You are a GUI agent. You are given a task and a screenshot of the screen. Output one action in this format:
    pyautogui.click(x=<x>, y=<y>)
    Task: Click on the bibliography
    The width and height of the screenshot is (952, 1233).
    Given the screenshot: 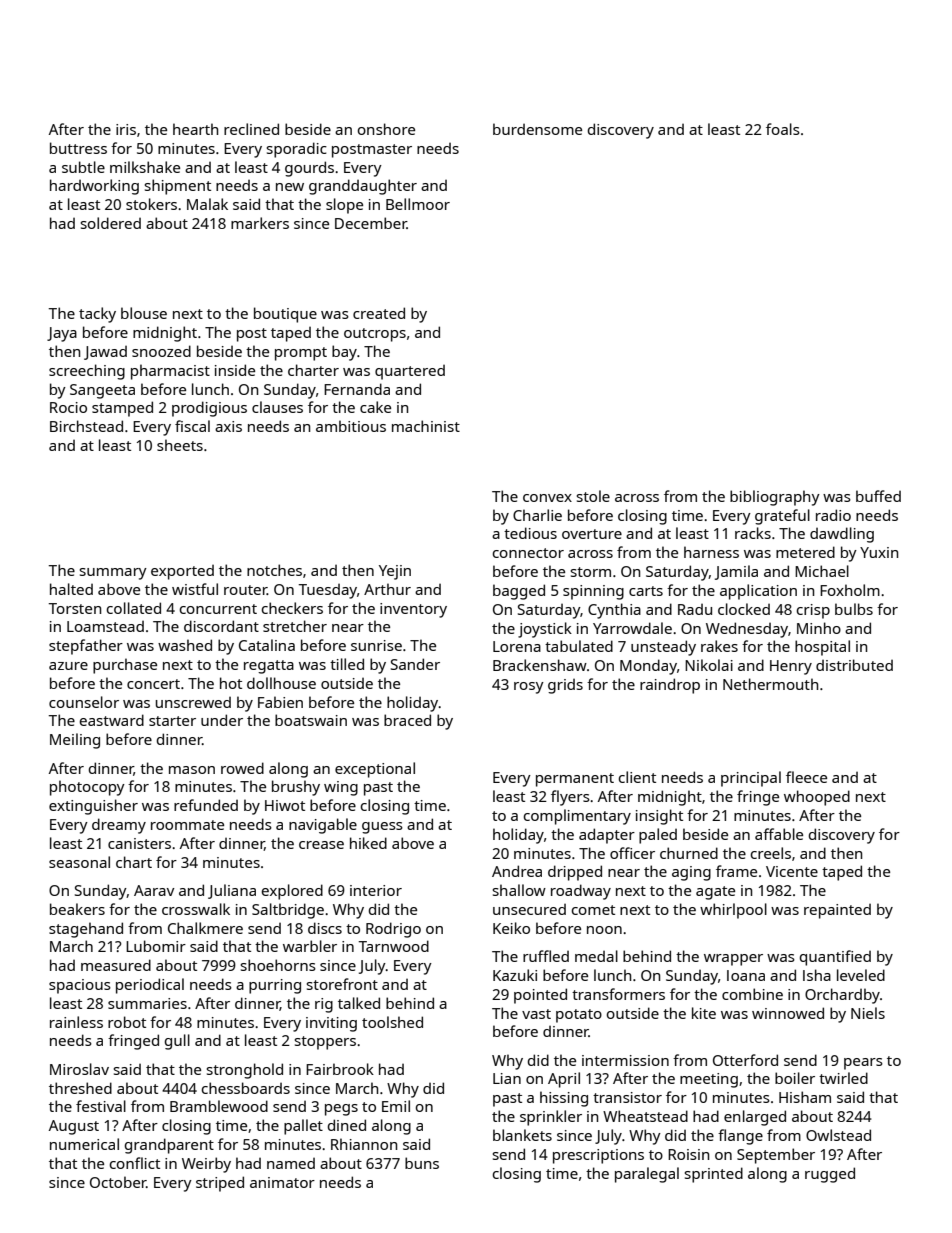 What is the action you would take?
    pyautogui.click(x=775, y=498)
